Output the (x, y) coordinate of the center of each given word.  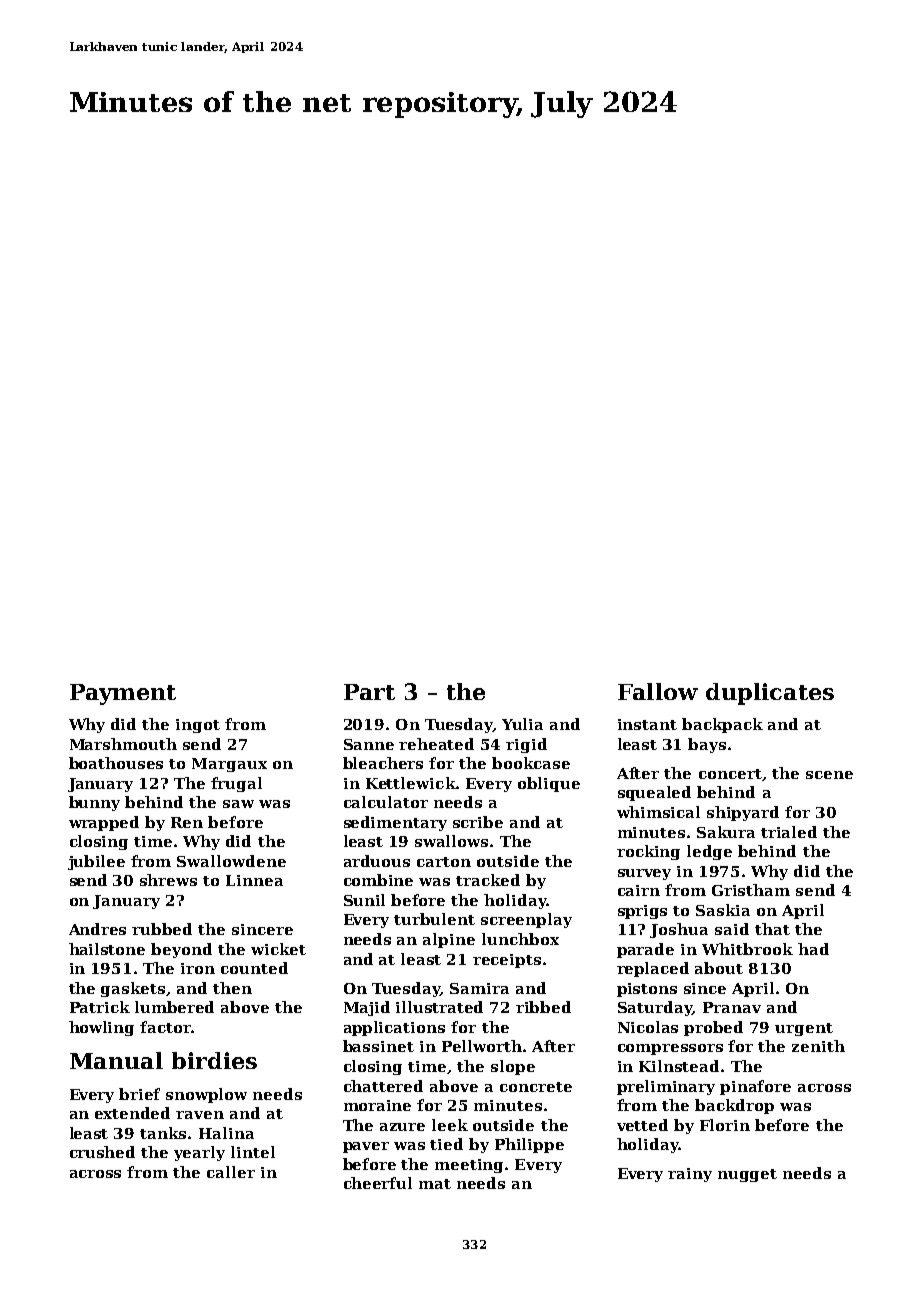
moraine (377, 1105)
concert (730, 774)
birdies (214, 1060)
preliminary (666, 1087)
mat (435, 1184)
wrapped (104, 823)
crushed (102, 1152)
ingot (198, 726)
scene (829, 775)
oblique (549, 784)
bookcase (531, 763)
